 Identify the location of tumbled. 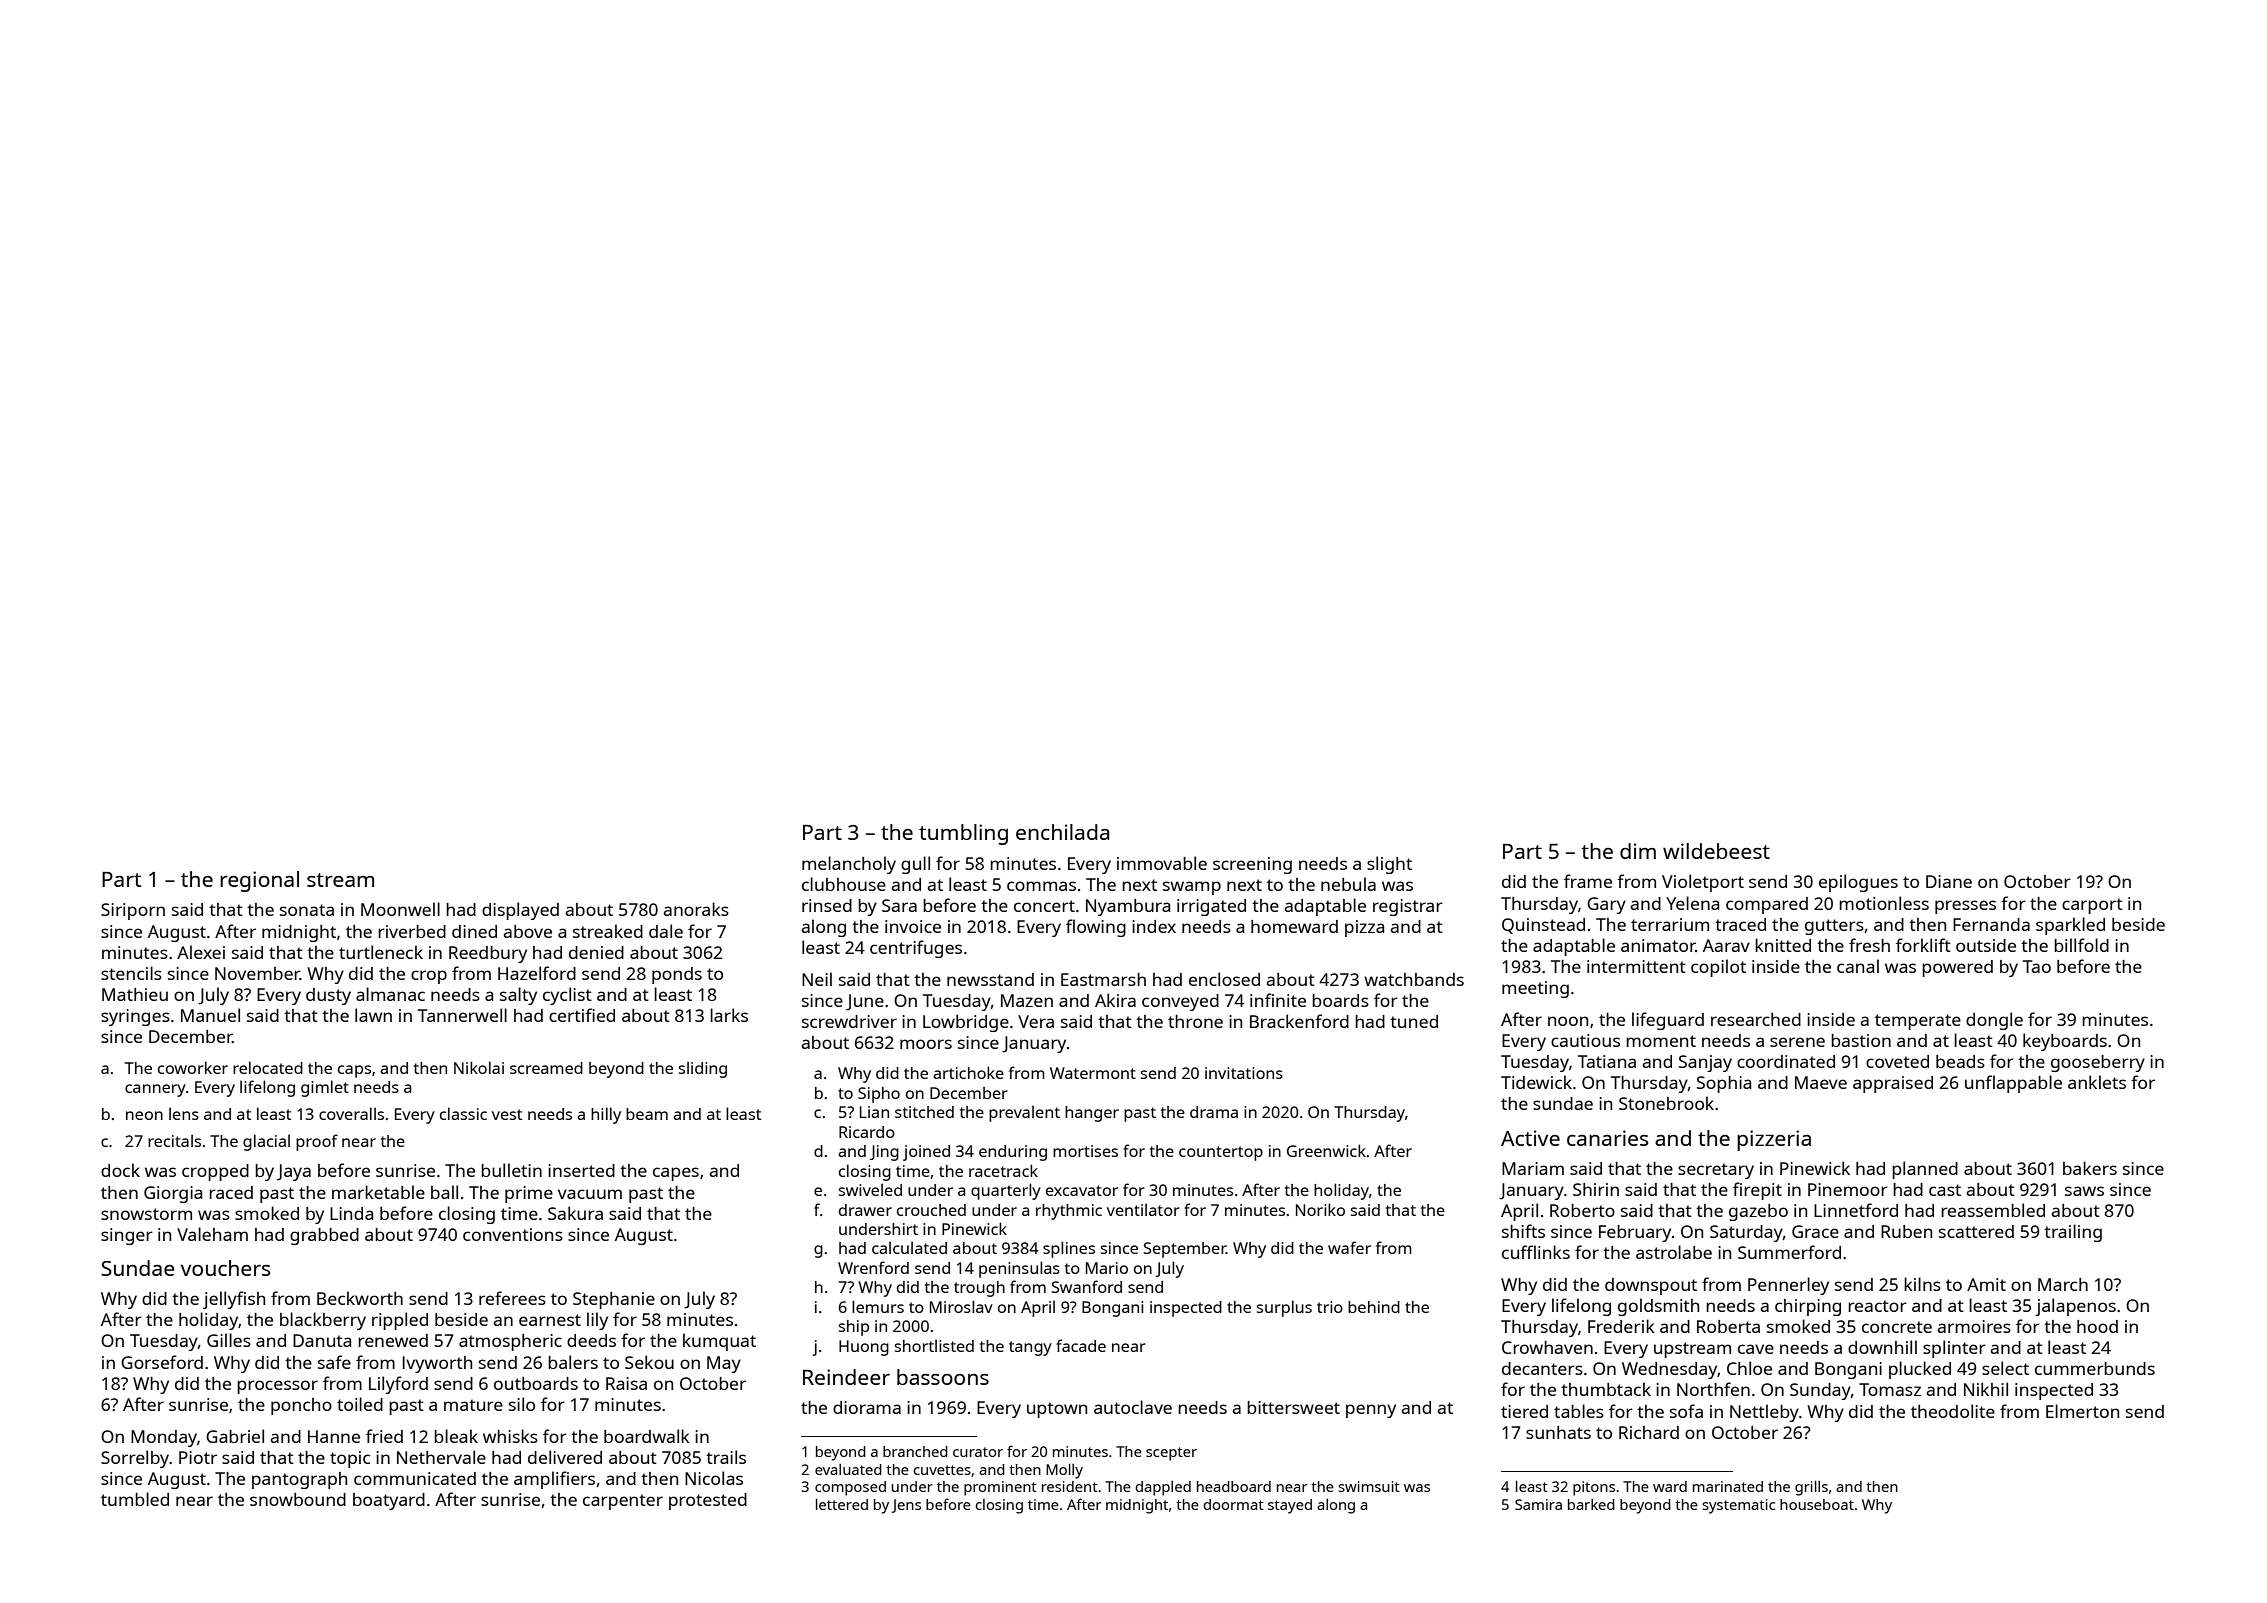
(135, 1499).
